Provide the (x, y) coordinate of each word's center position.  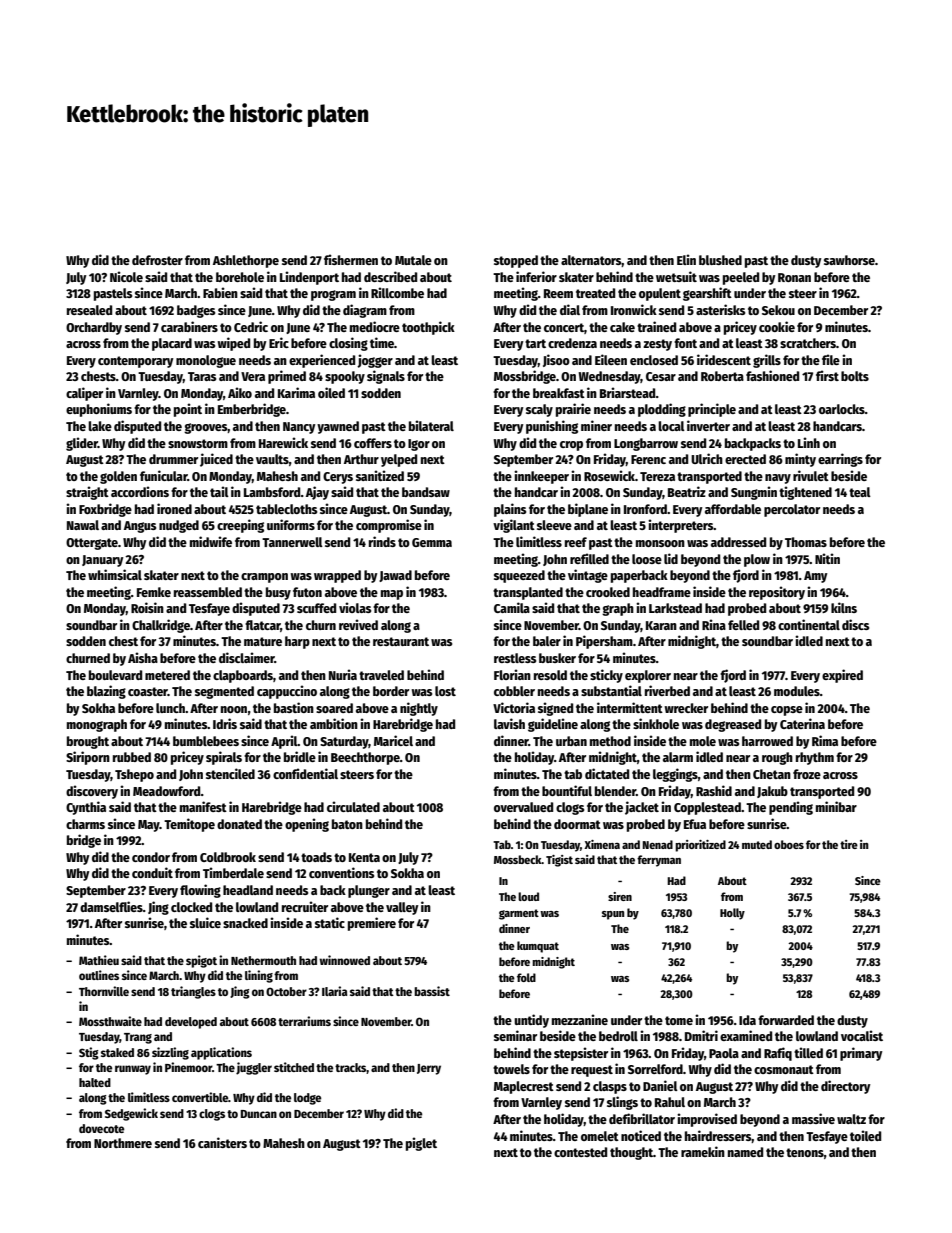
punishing (552, 427)
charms (85, 824)
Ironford (645, 509)
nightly (419, 709)
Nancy (299, 428)
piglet (421, 1144)
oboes (789, 844)
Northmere (123, 1143)
